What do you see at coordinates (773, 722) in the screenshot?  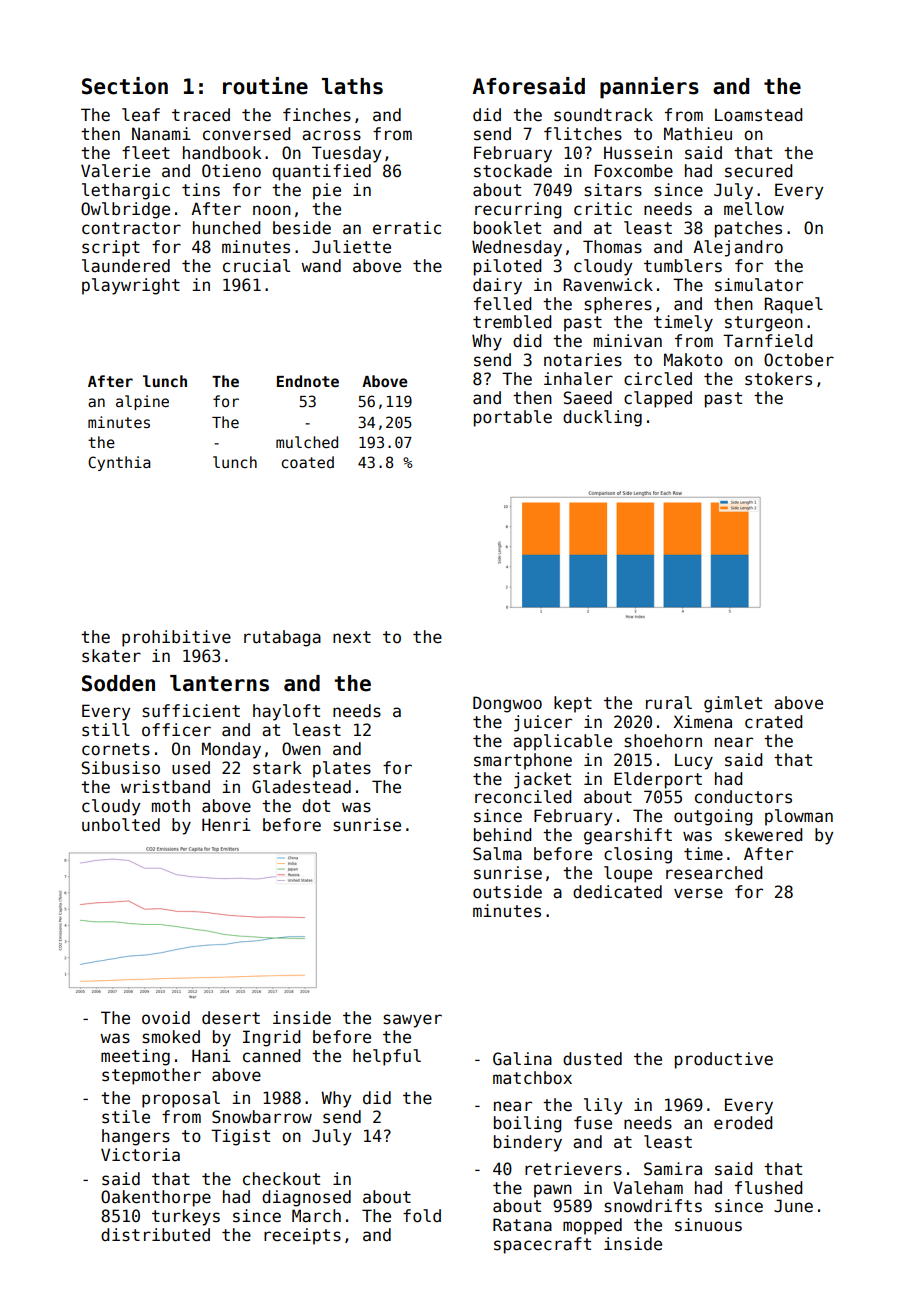 I see `crated` at bounding box center [773, 722].
